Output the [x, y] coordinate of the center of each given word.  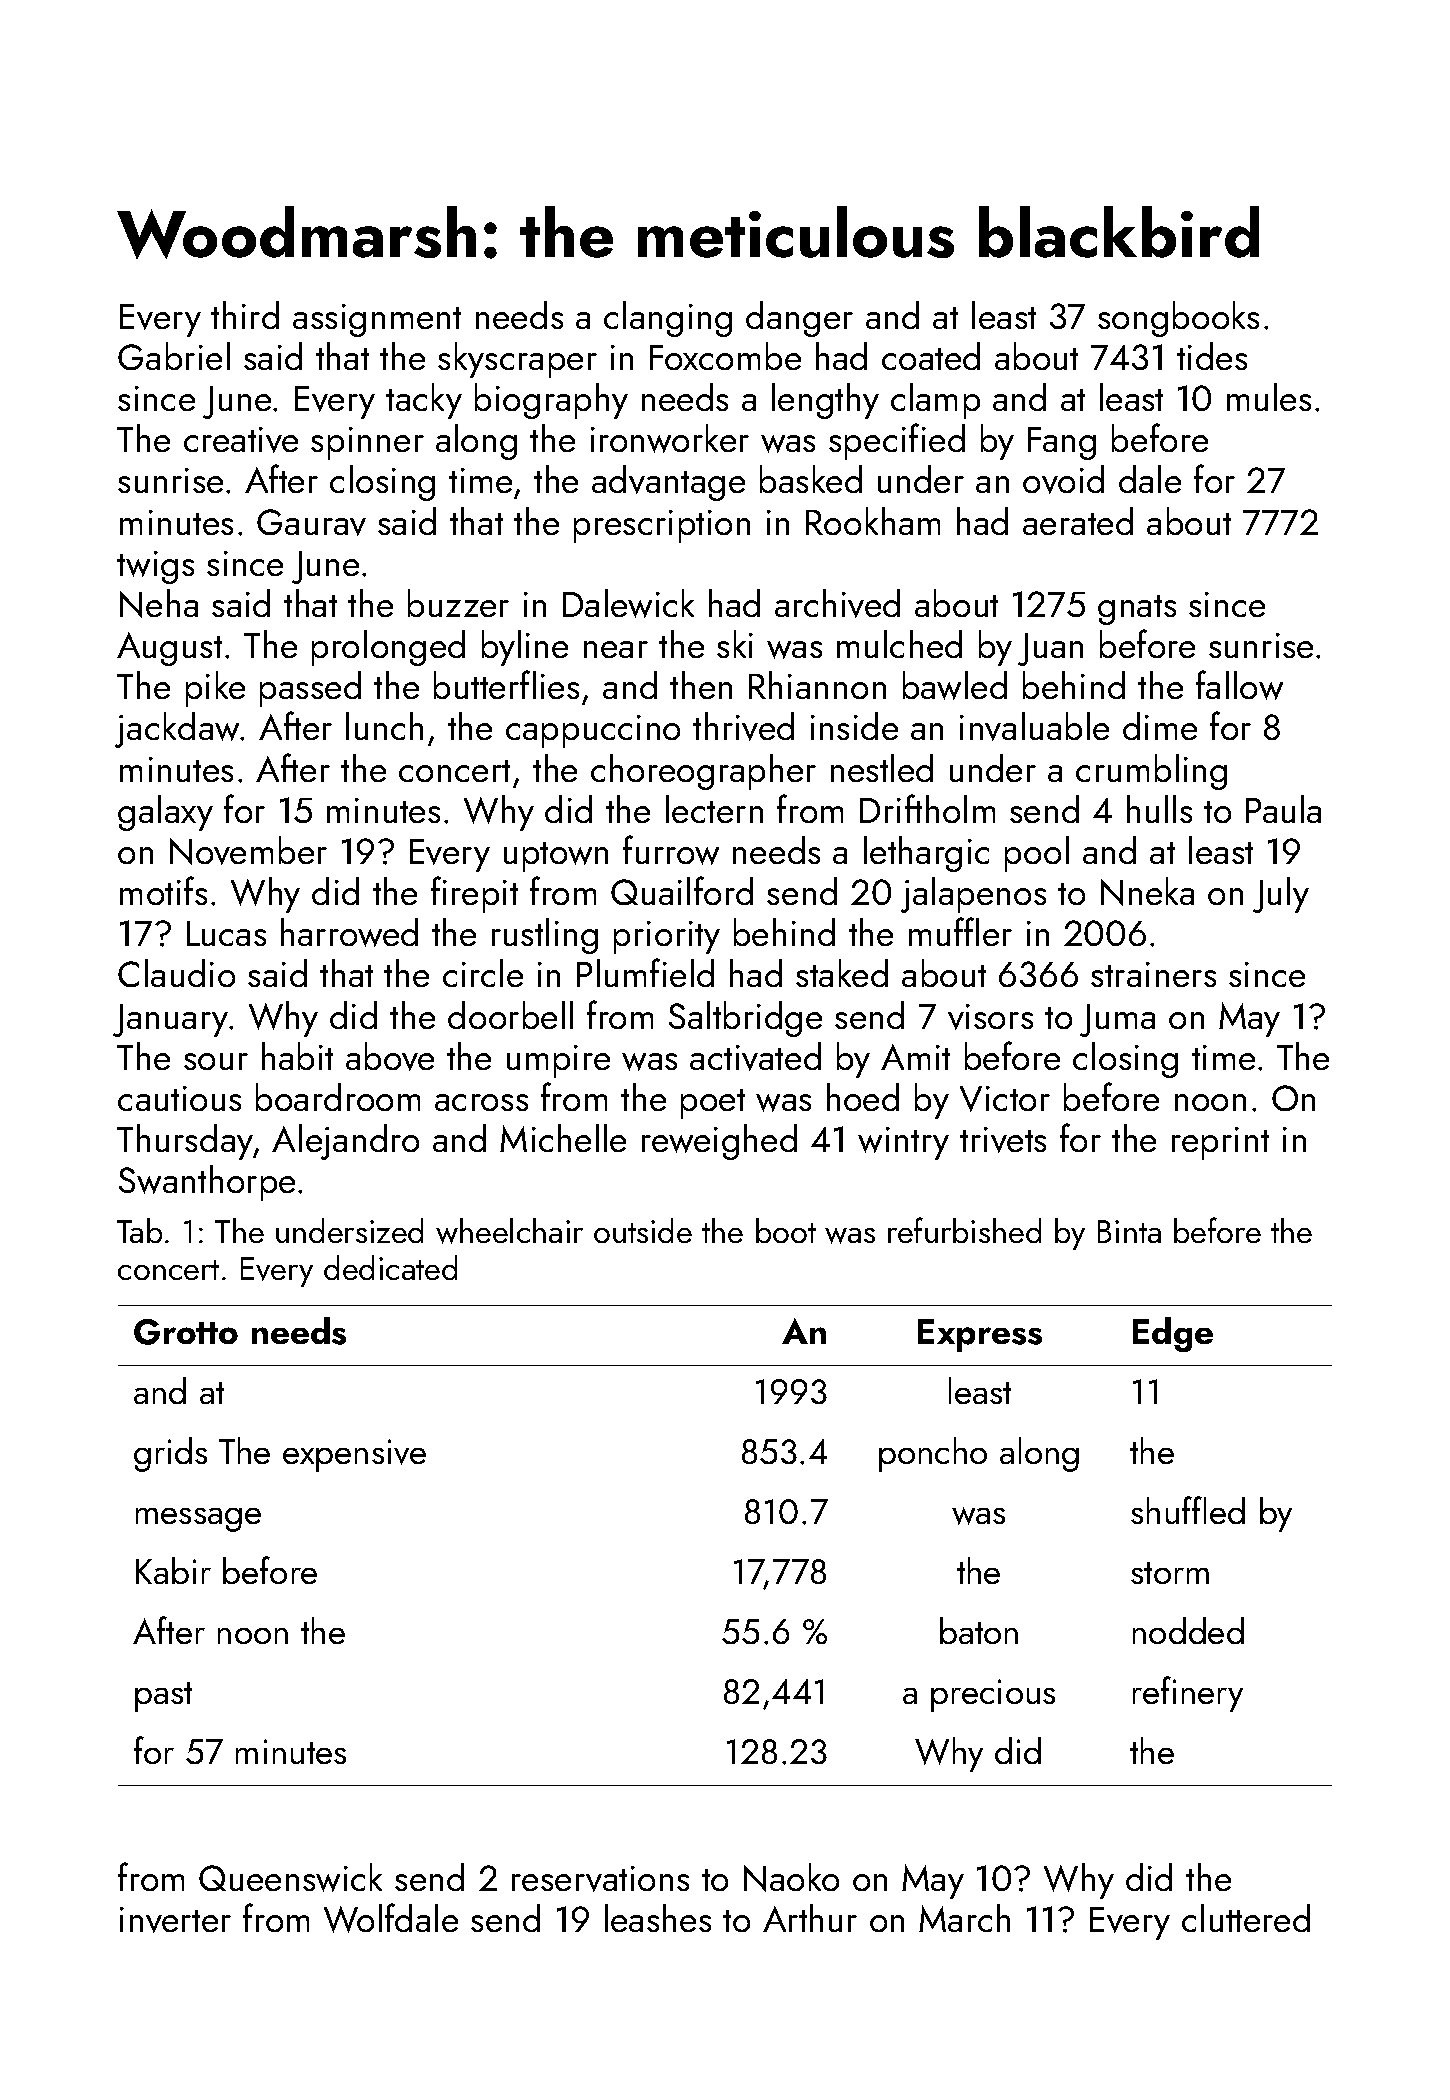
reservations [600, 1879]
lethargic [926, 854]
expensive [354, 1455]
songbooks [1178, 319]
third [245, 315]
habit [297, 1056]
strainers [1153, 974]
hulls [1159, 809]
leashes [658, 1918]
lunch [384, 726]
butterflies [506, 684]
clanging [668, 319]
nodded [1188, 1630]
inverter [175, 1920]
